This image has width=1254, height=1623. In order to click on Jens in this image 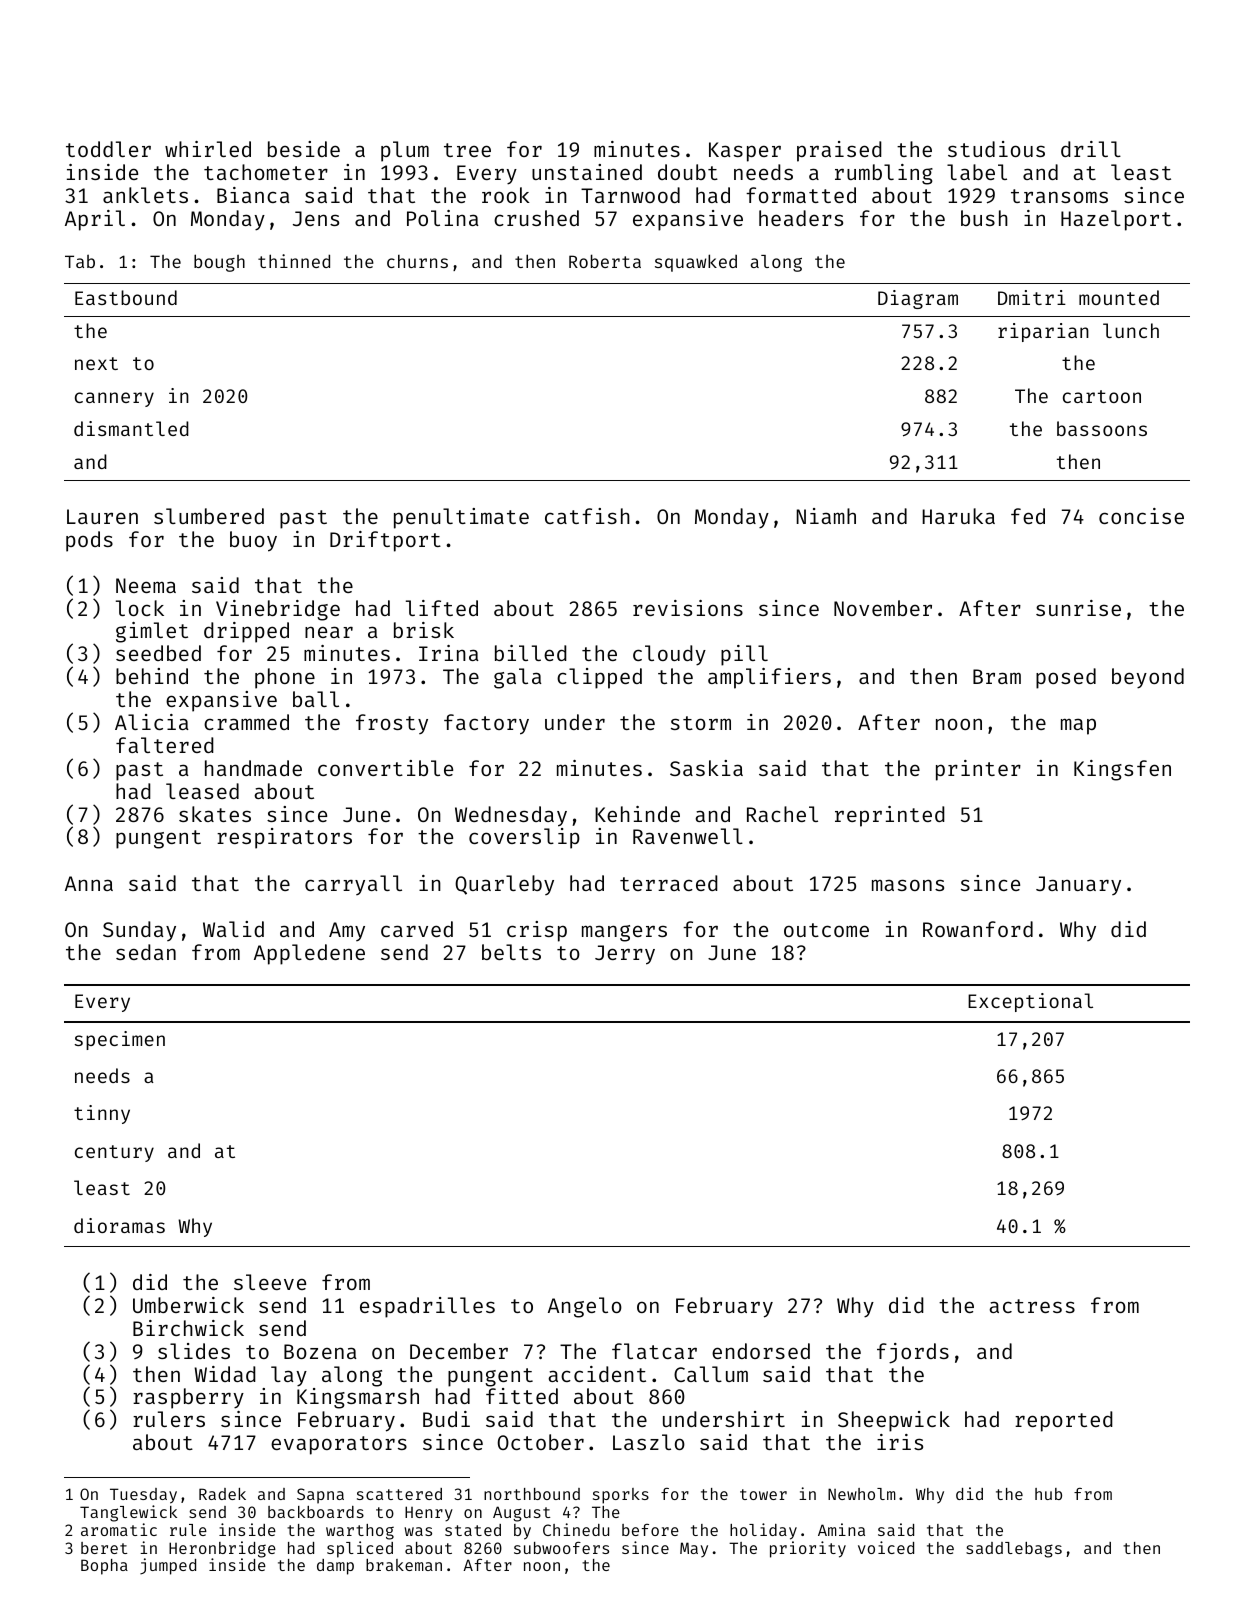, I will do `click(316, 218)`.
